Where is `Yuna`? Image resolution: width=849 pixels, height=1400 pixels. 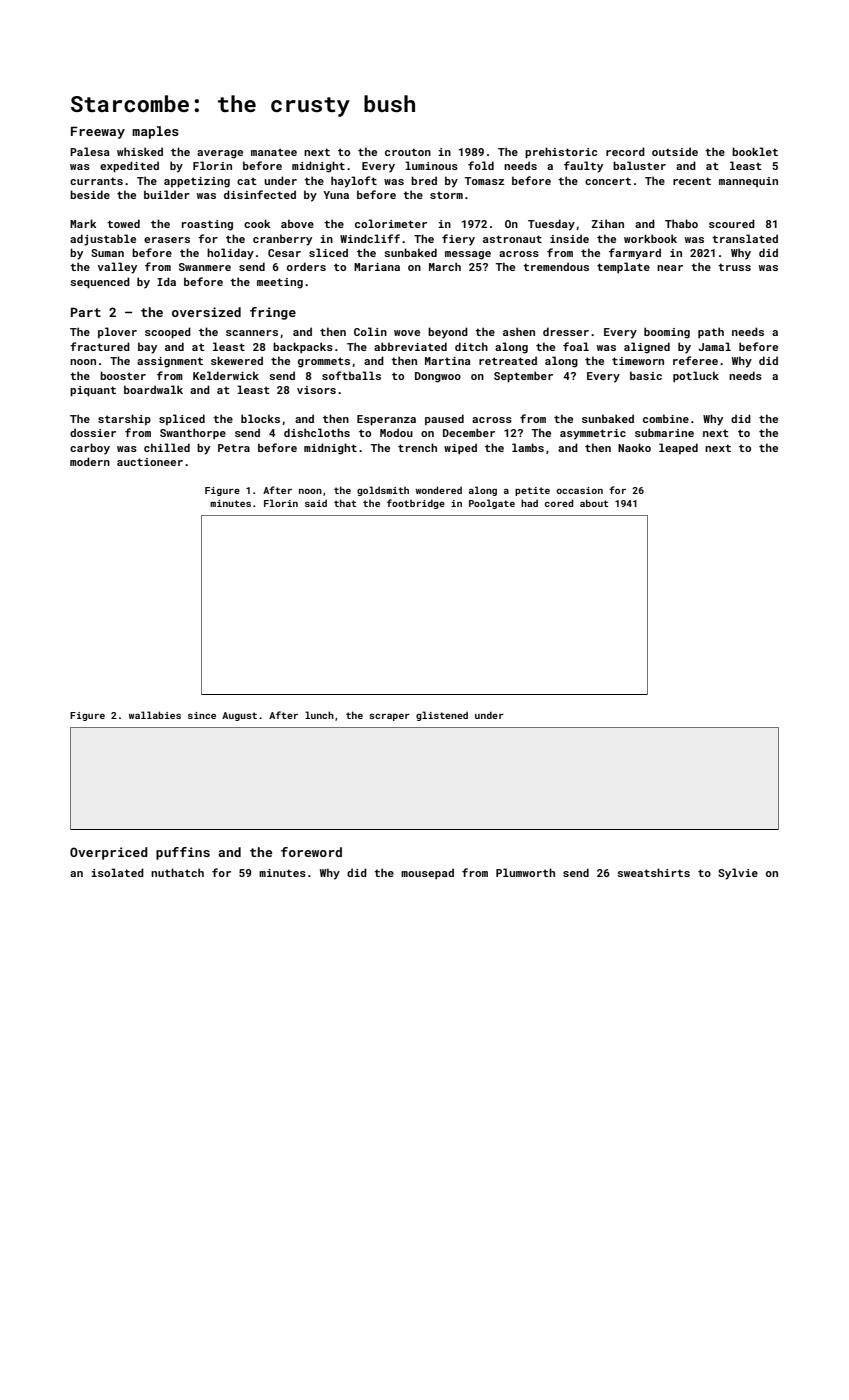 Yuna is located at coordinates (336, 195).
